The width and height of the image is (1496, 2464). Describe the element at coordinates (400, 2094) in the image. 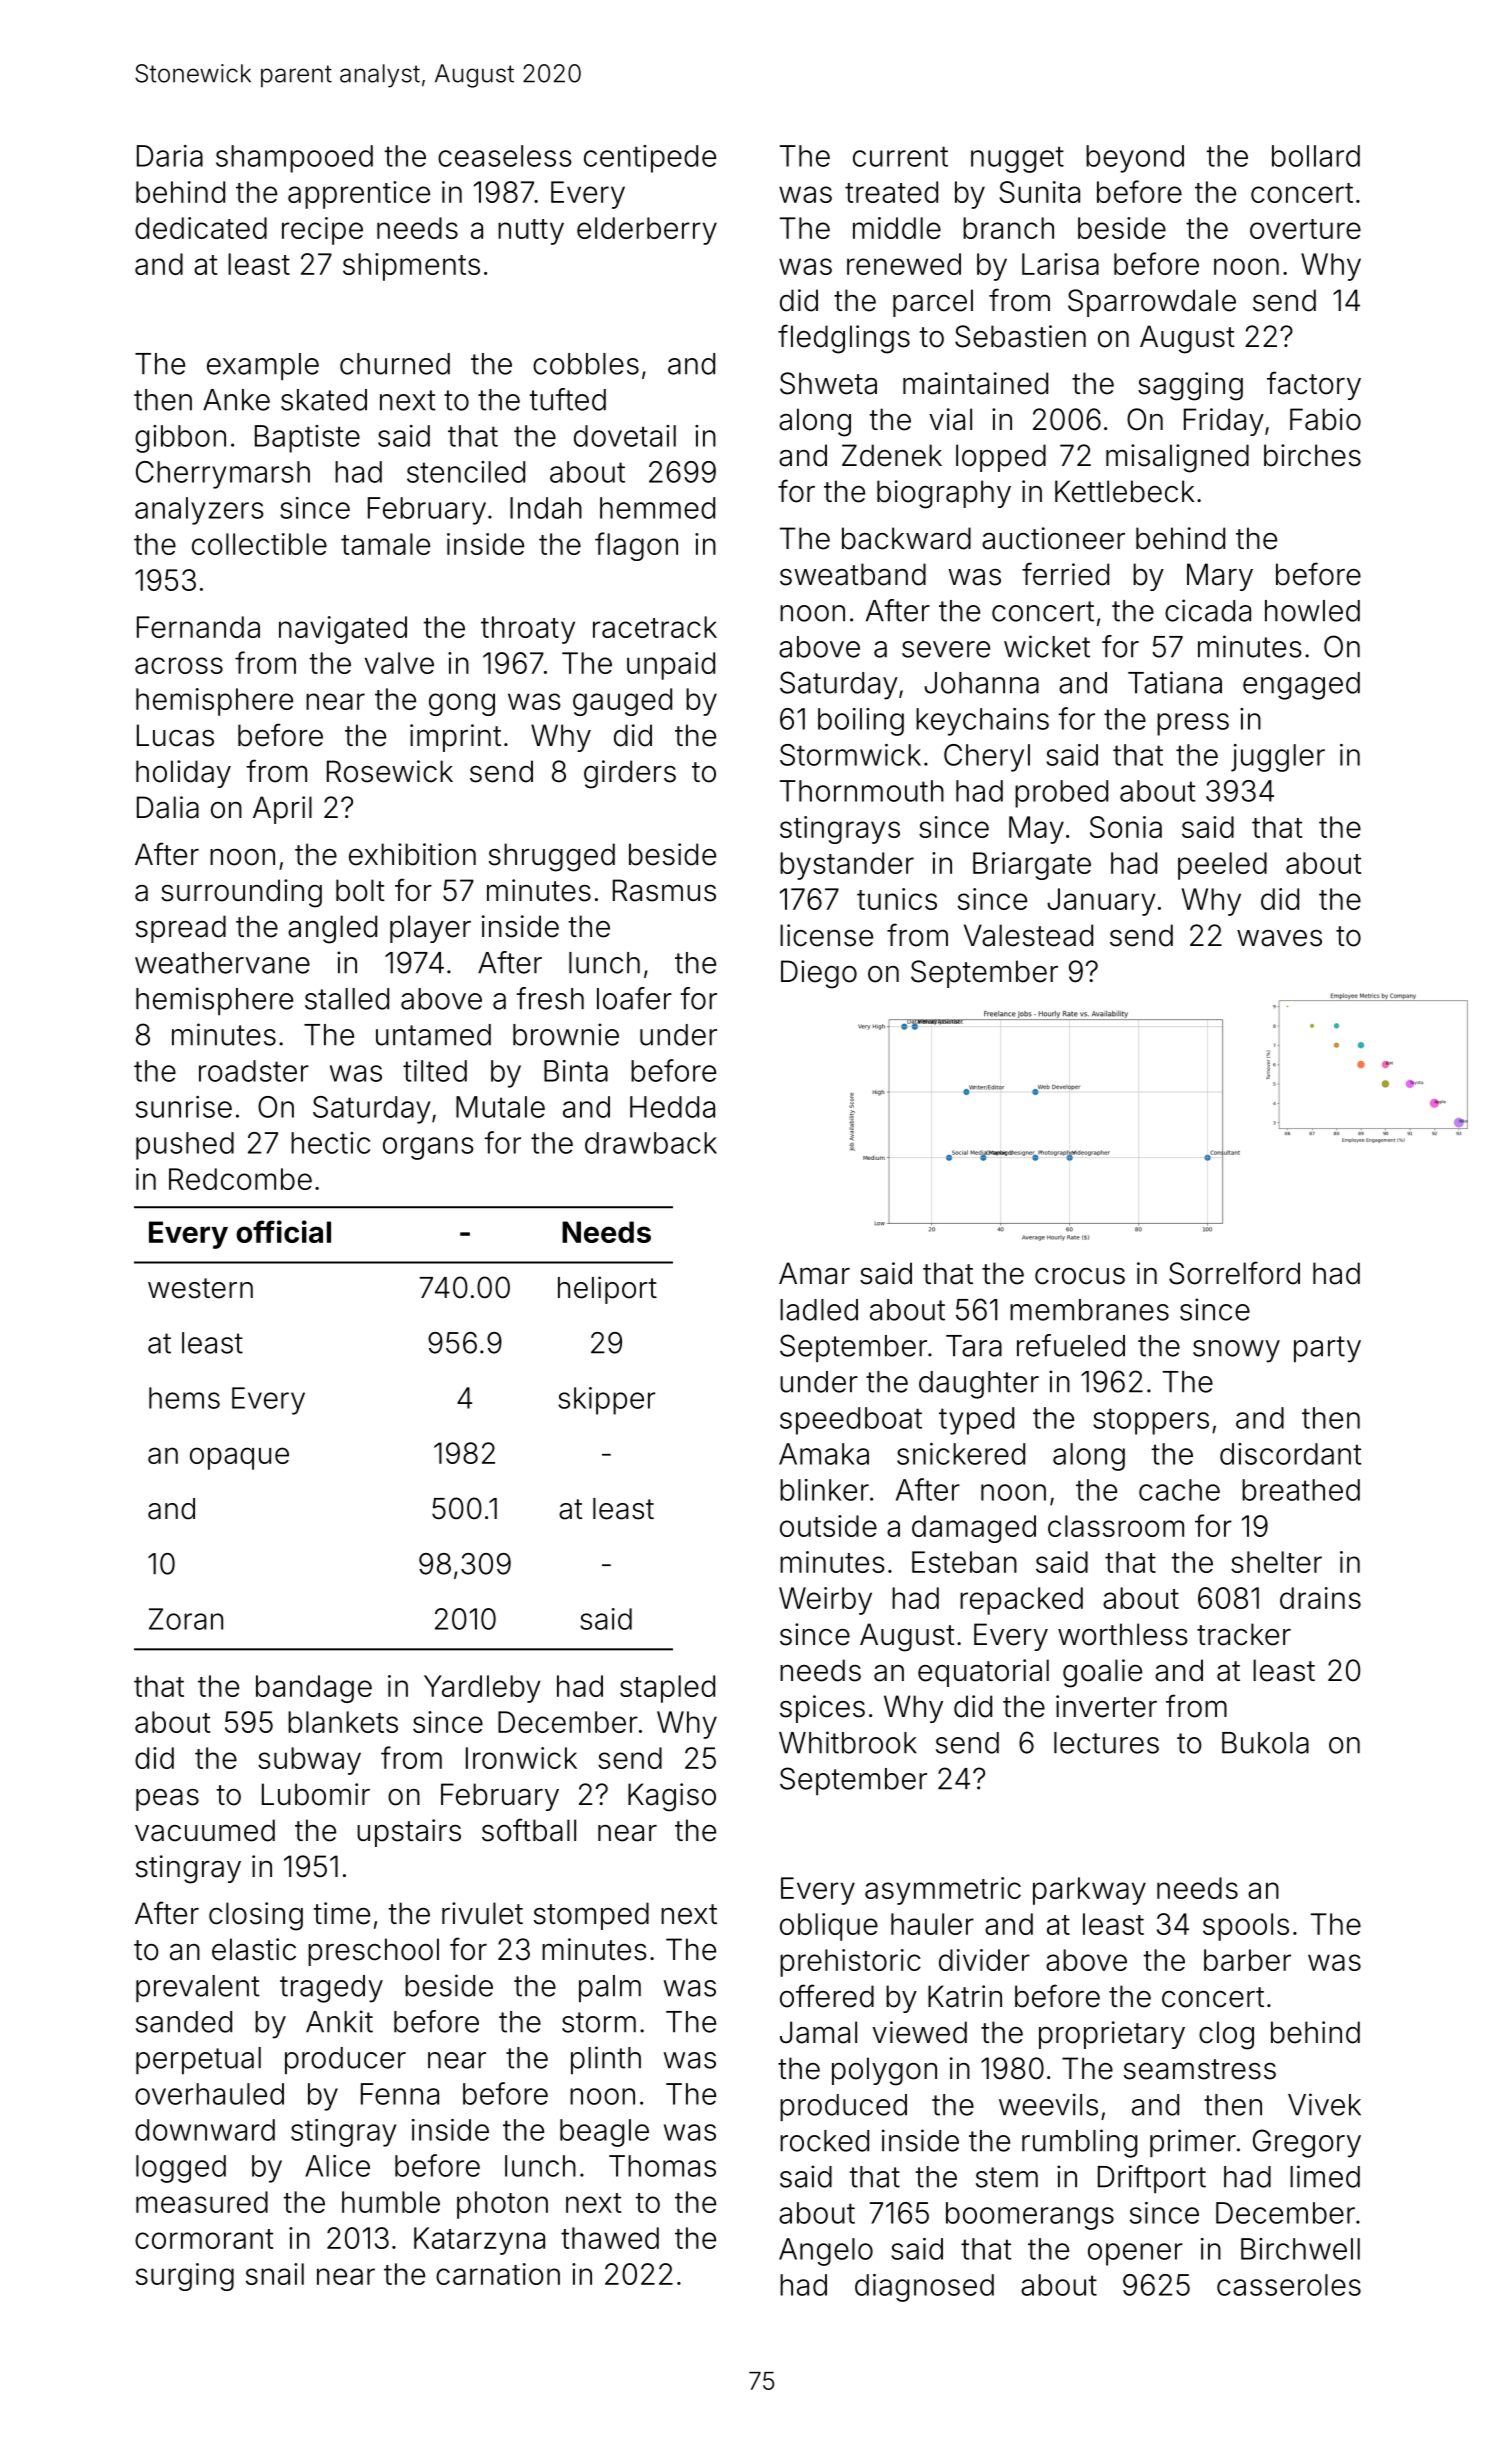

I see `Fenna` at that location.
